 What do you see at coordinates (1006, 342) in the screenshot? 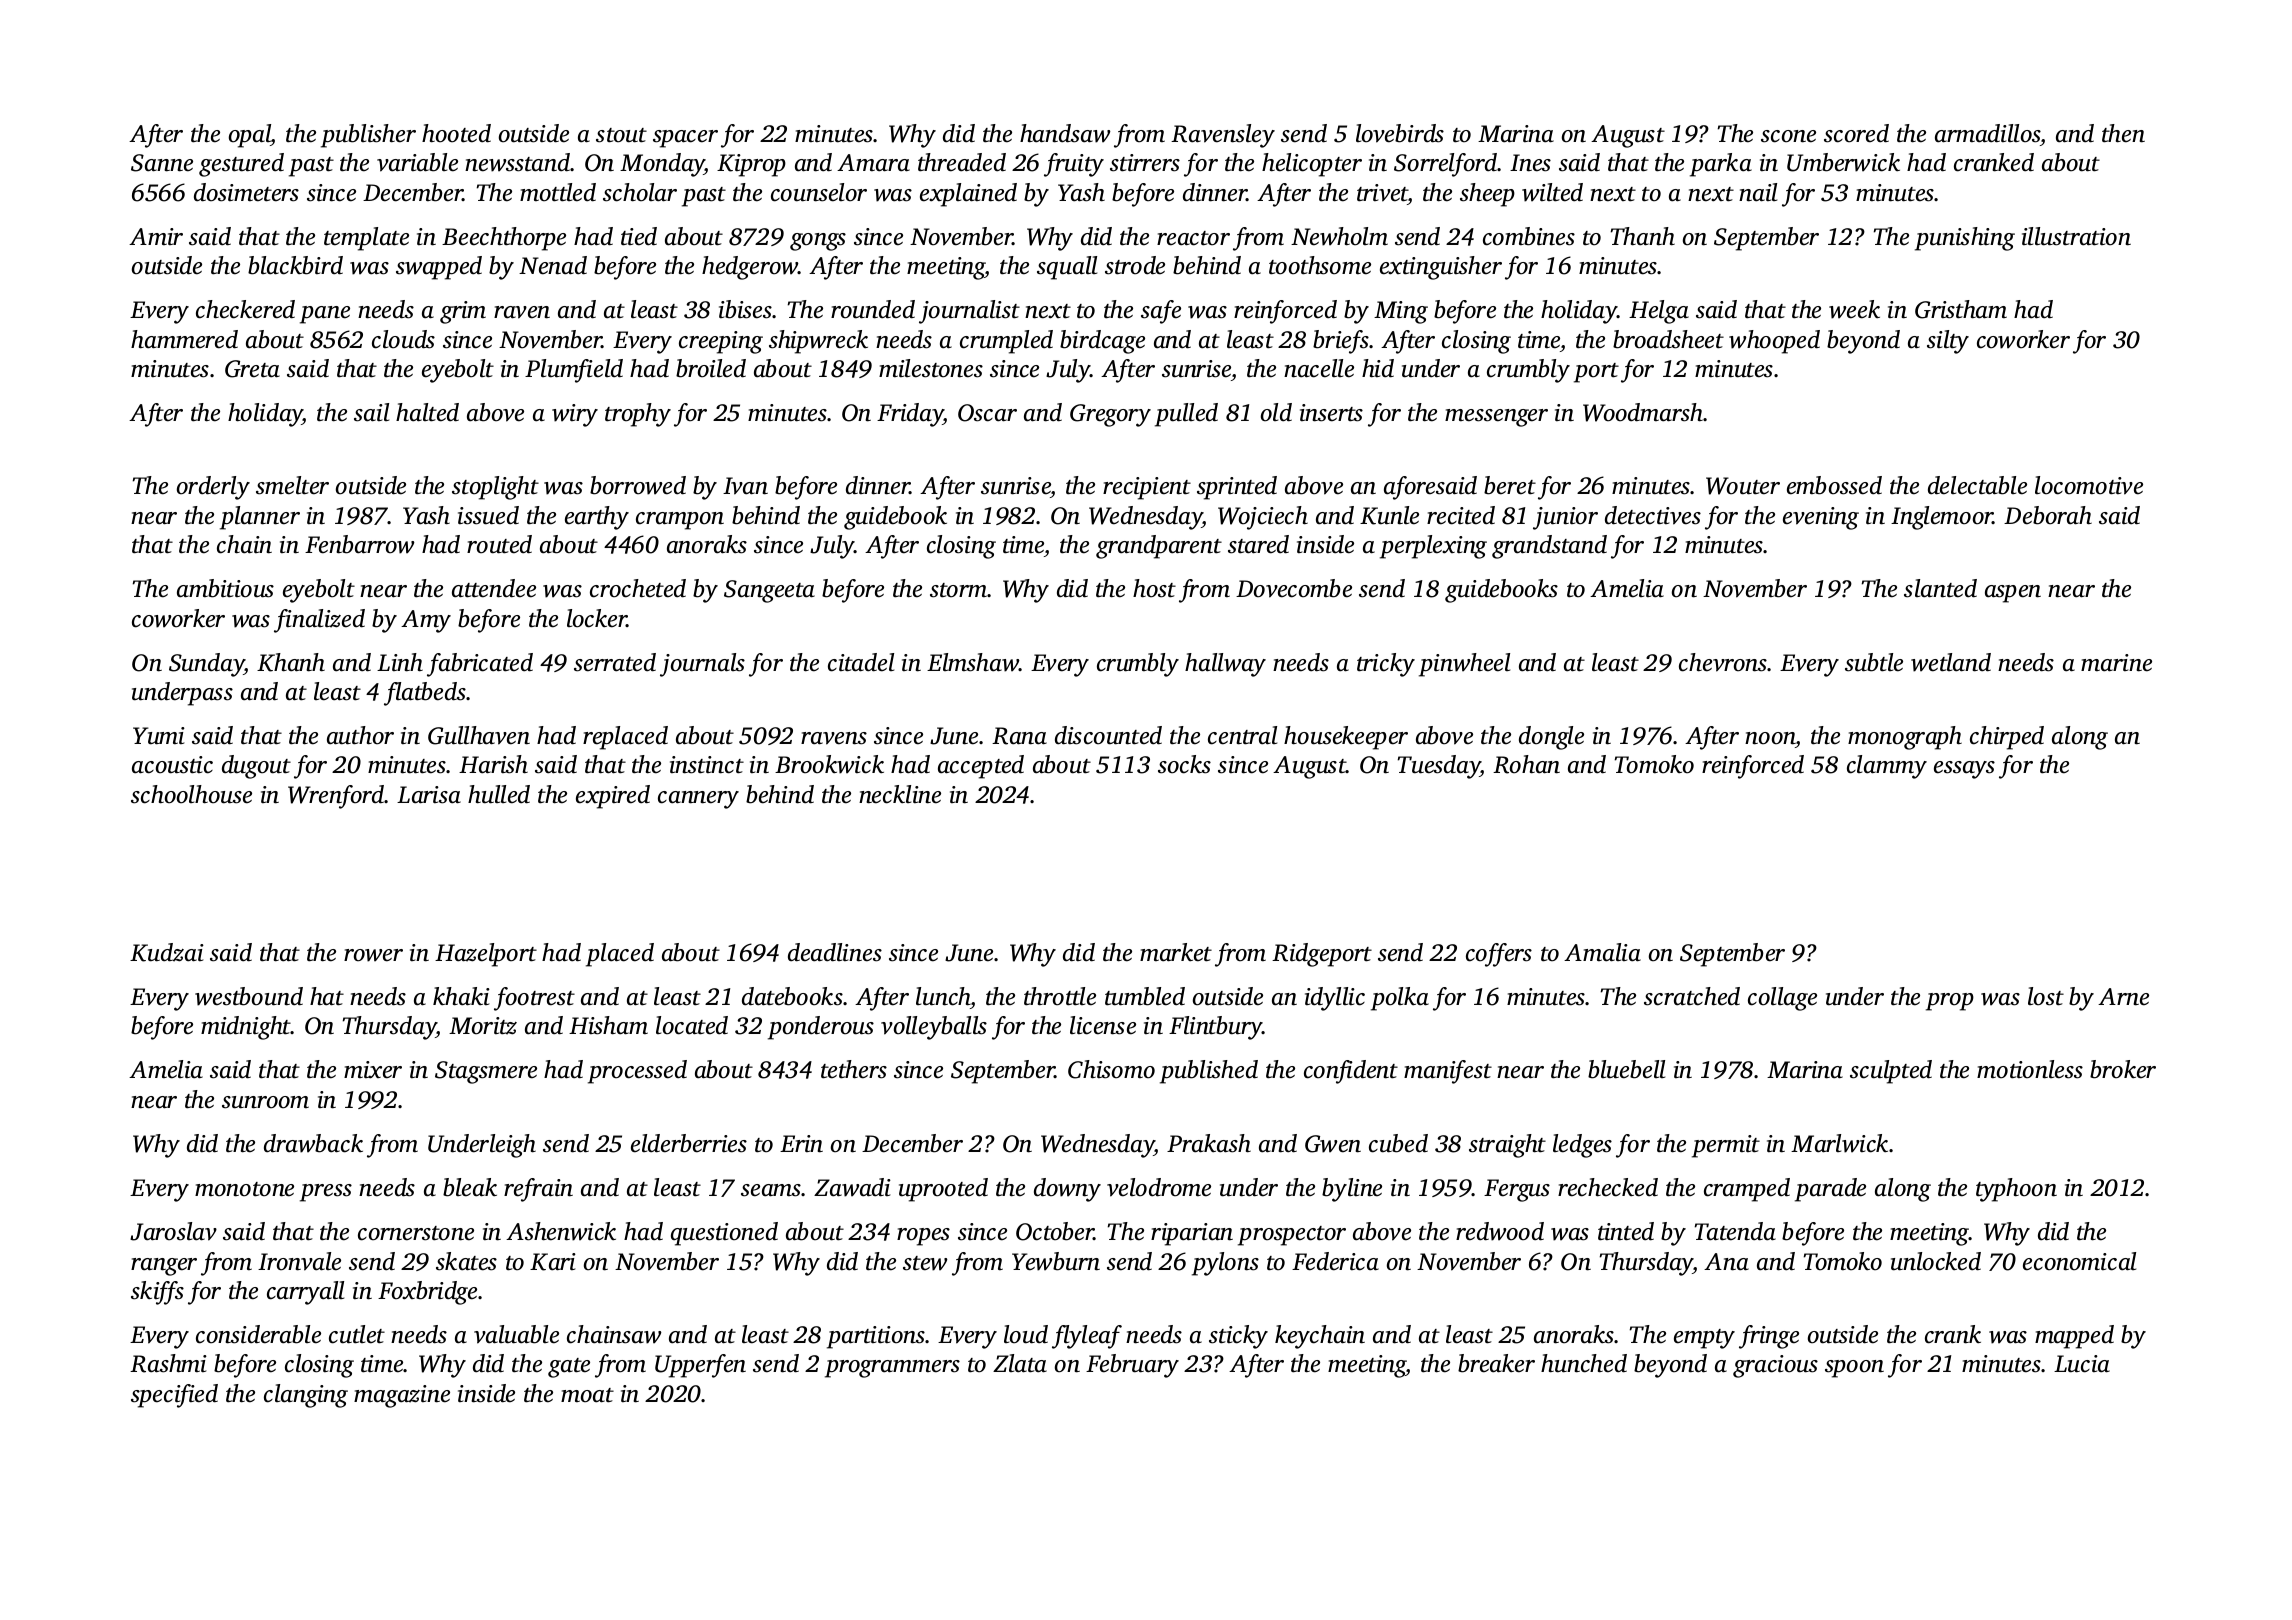
I see `crumpled` at bounding box center [1006, 342].
